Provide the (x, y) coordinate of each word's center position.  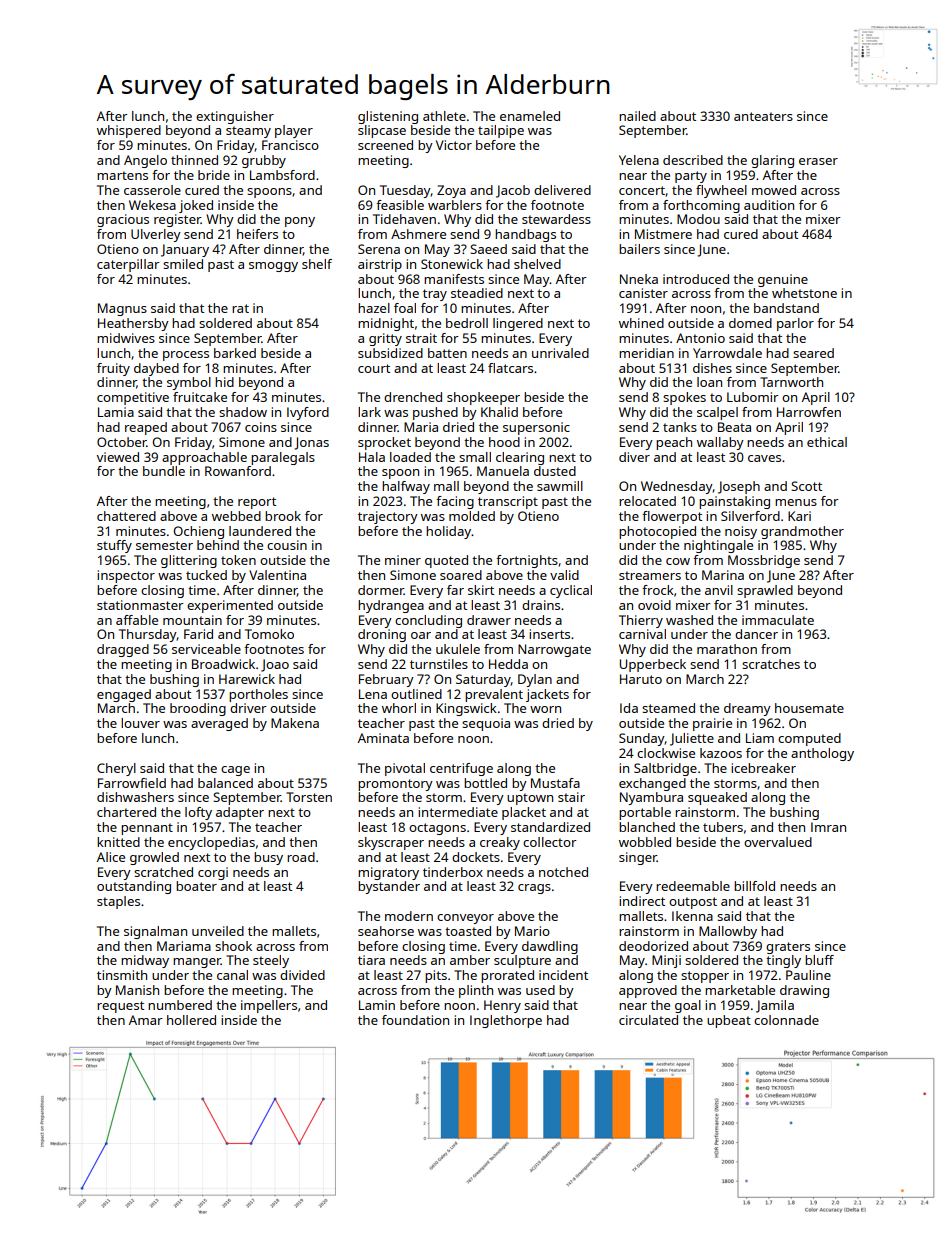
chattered (126, 516)
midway (145, 961)
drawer (489, 620)
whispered (129, 131)
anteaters (763, 116)
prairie (712, 724)
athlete (444, 116)
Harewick (247, 679)
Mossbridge (764, 561)
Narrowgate (554, 650)
